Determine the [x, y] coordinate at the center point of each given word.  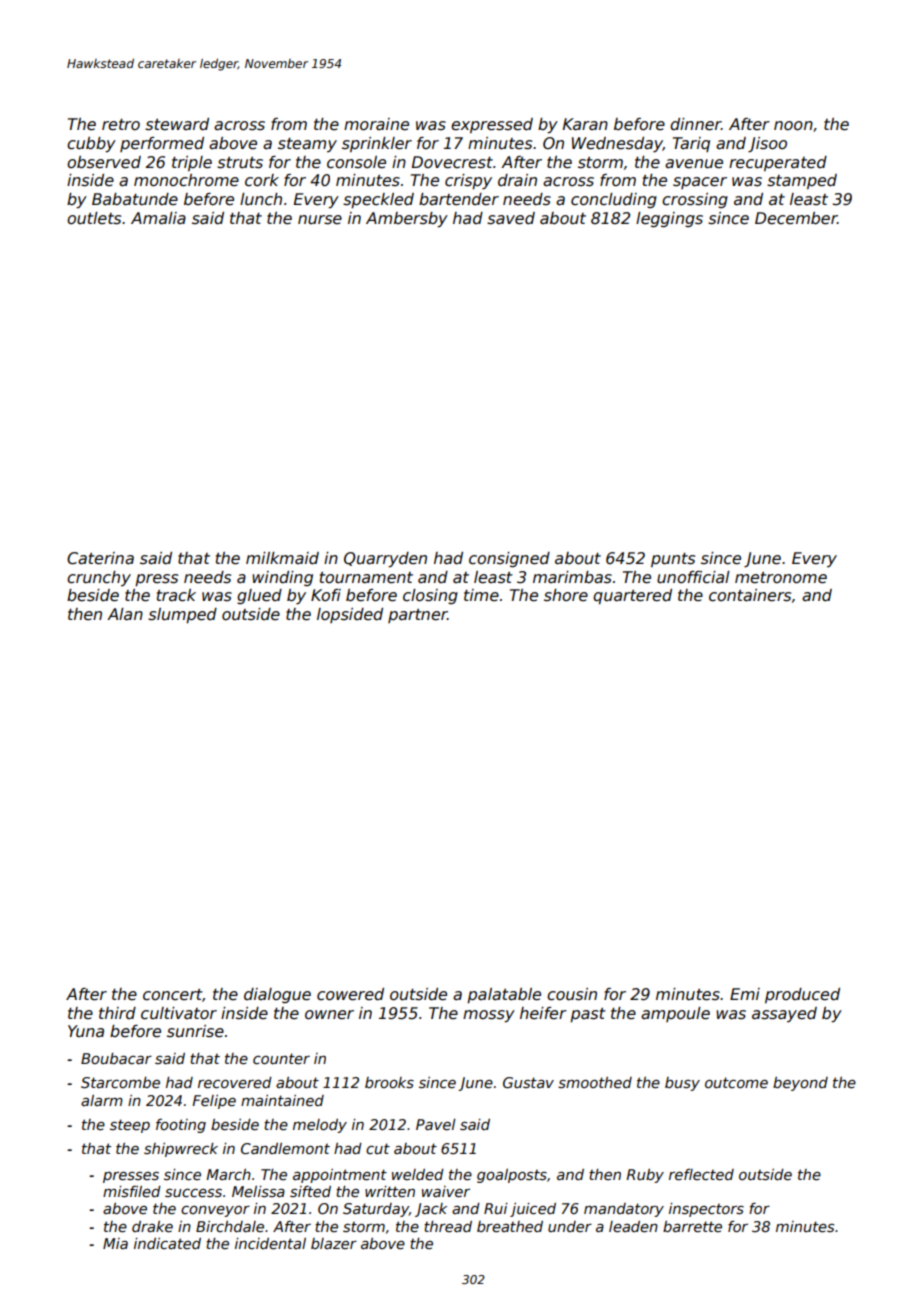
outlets [94, 218]
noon [793, 125]
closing [430, 596]
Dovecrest [452, 162]
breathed [510, 1226]
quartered [632, 596]
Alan [125, 614]
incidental [270, 1243]
